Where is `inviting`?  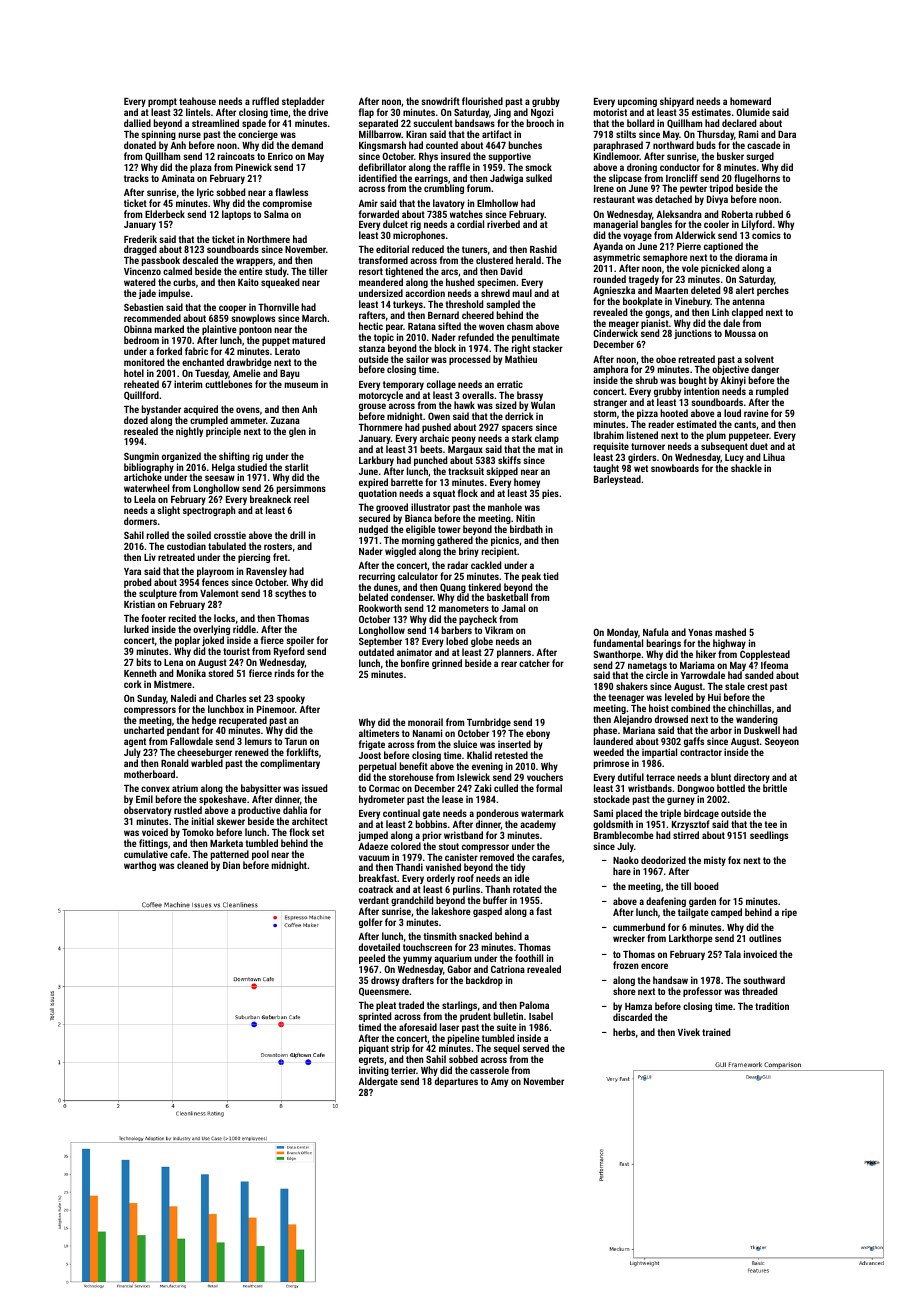
inviting is located at coordinates (374, 1071).
